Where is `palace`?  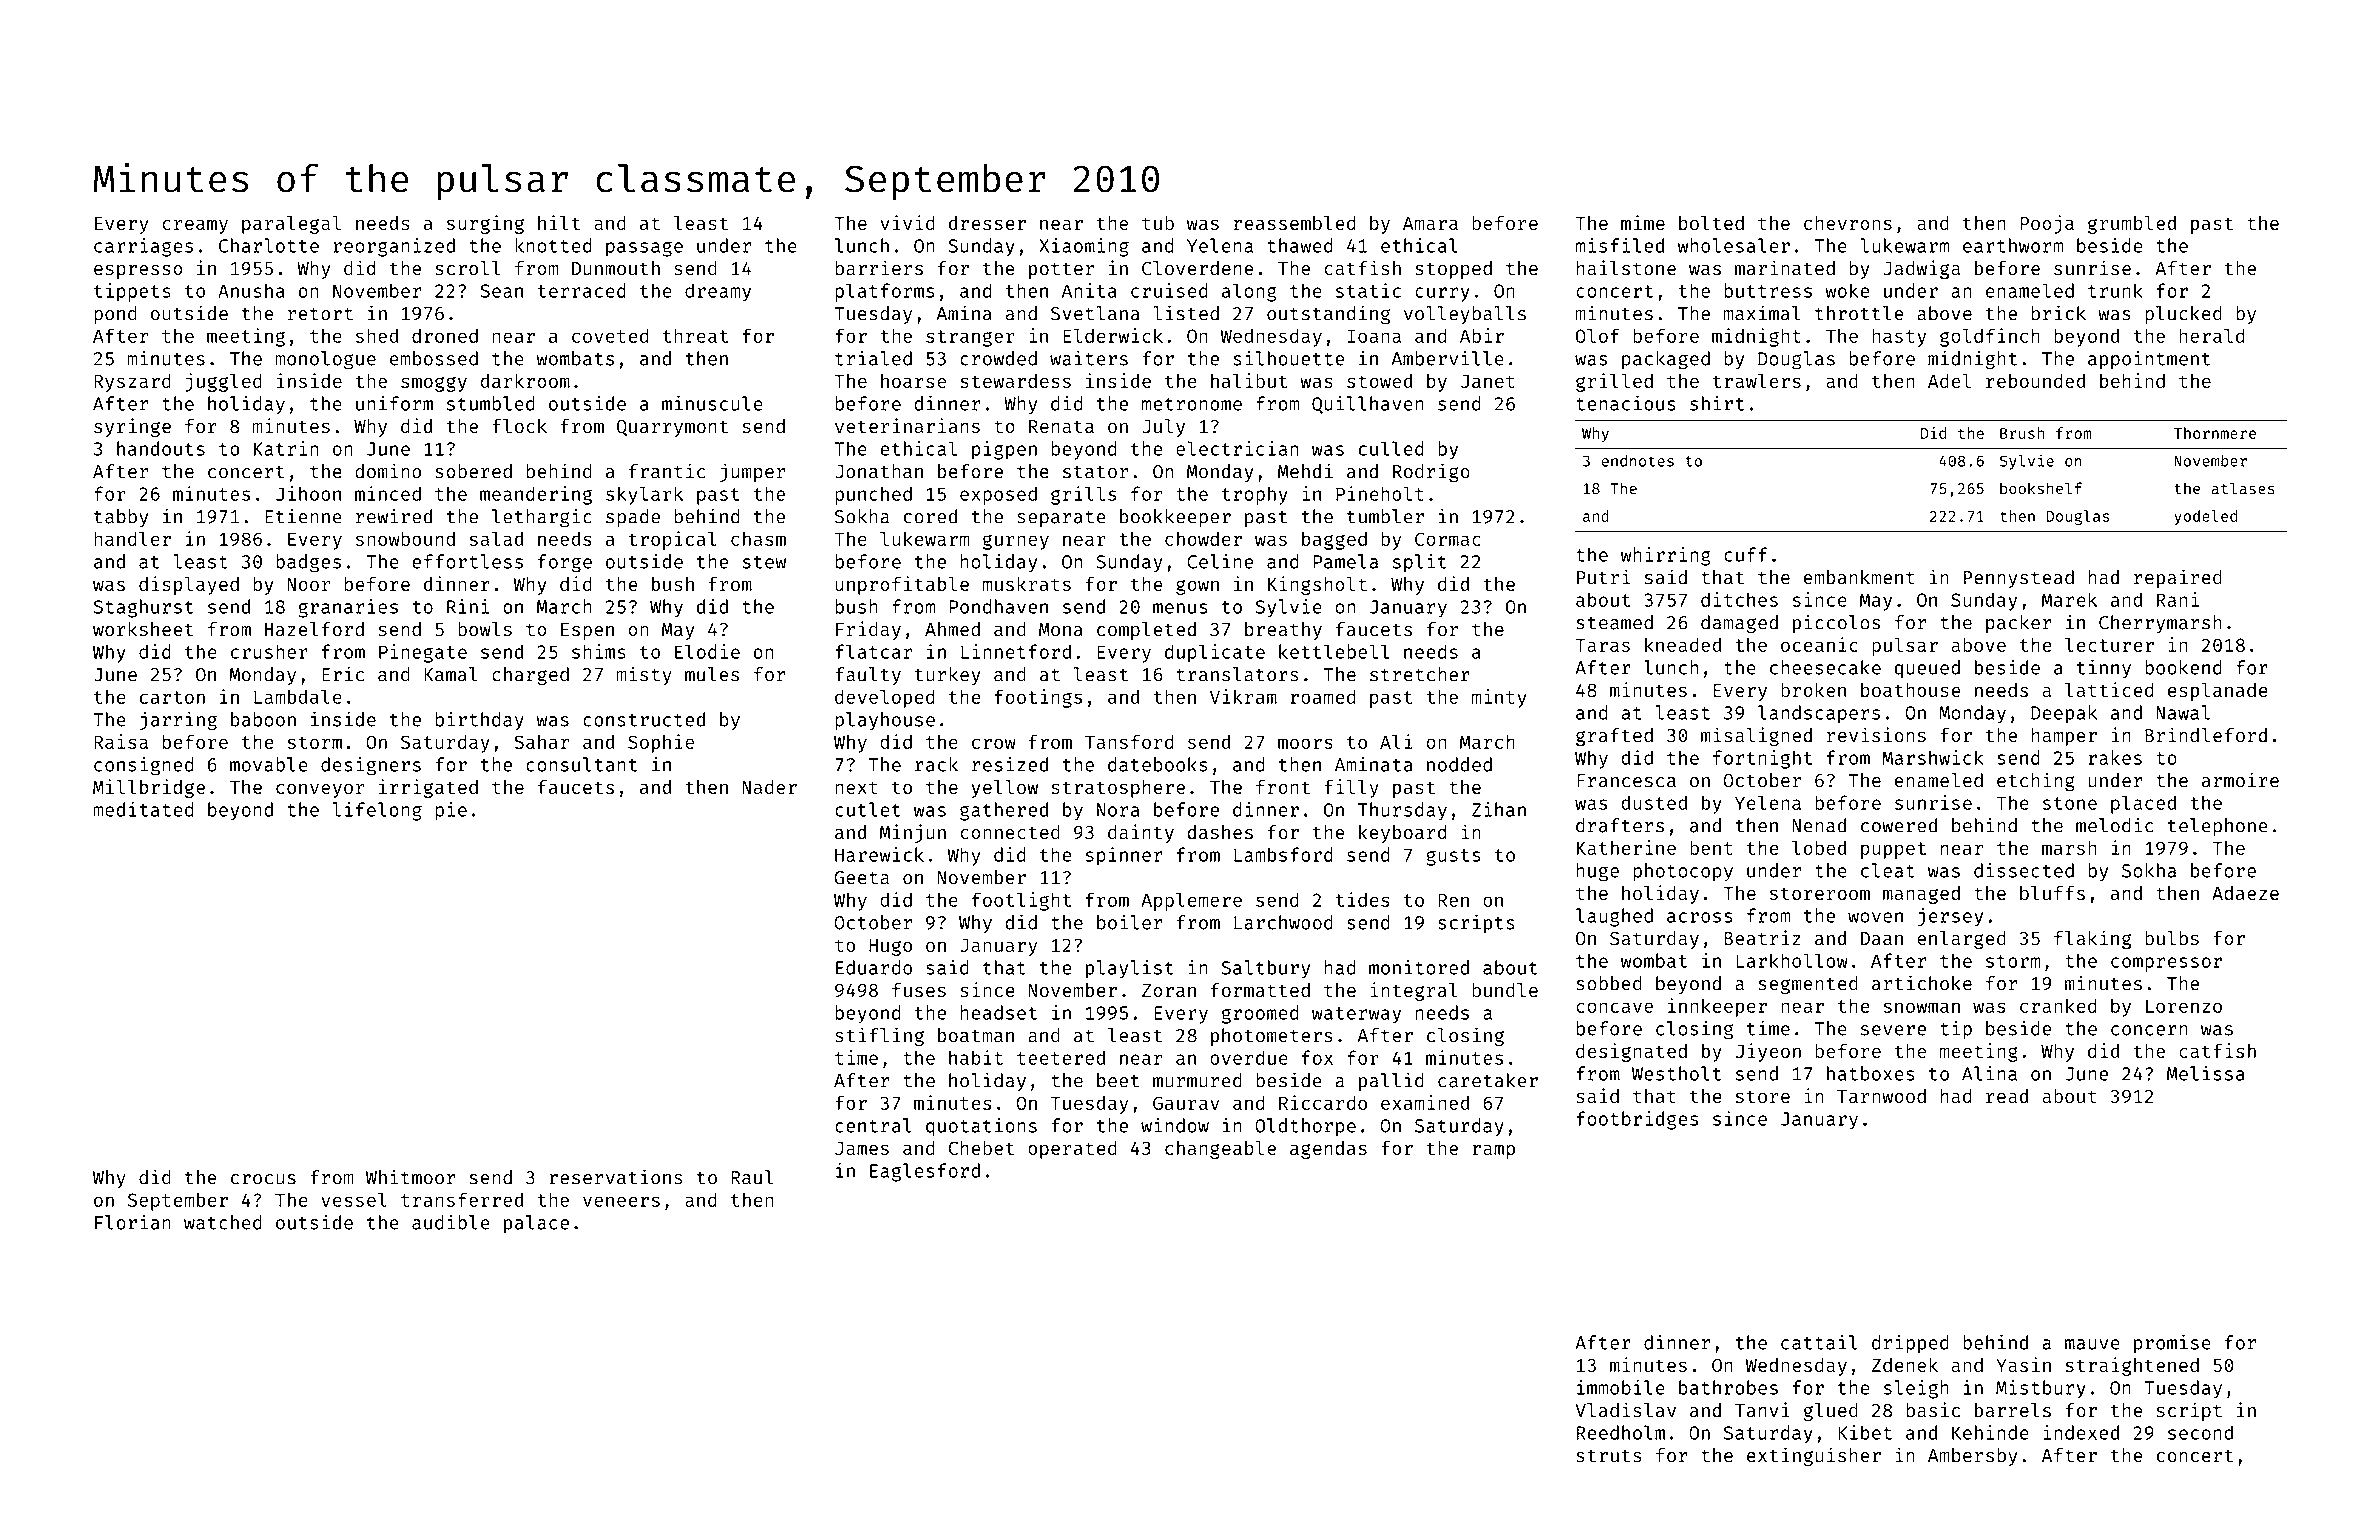 palace is located at coordinates (536, 1224).
